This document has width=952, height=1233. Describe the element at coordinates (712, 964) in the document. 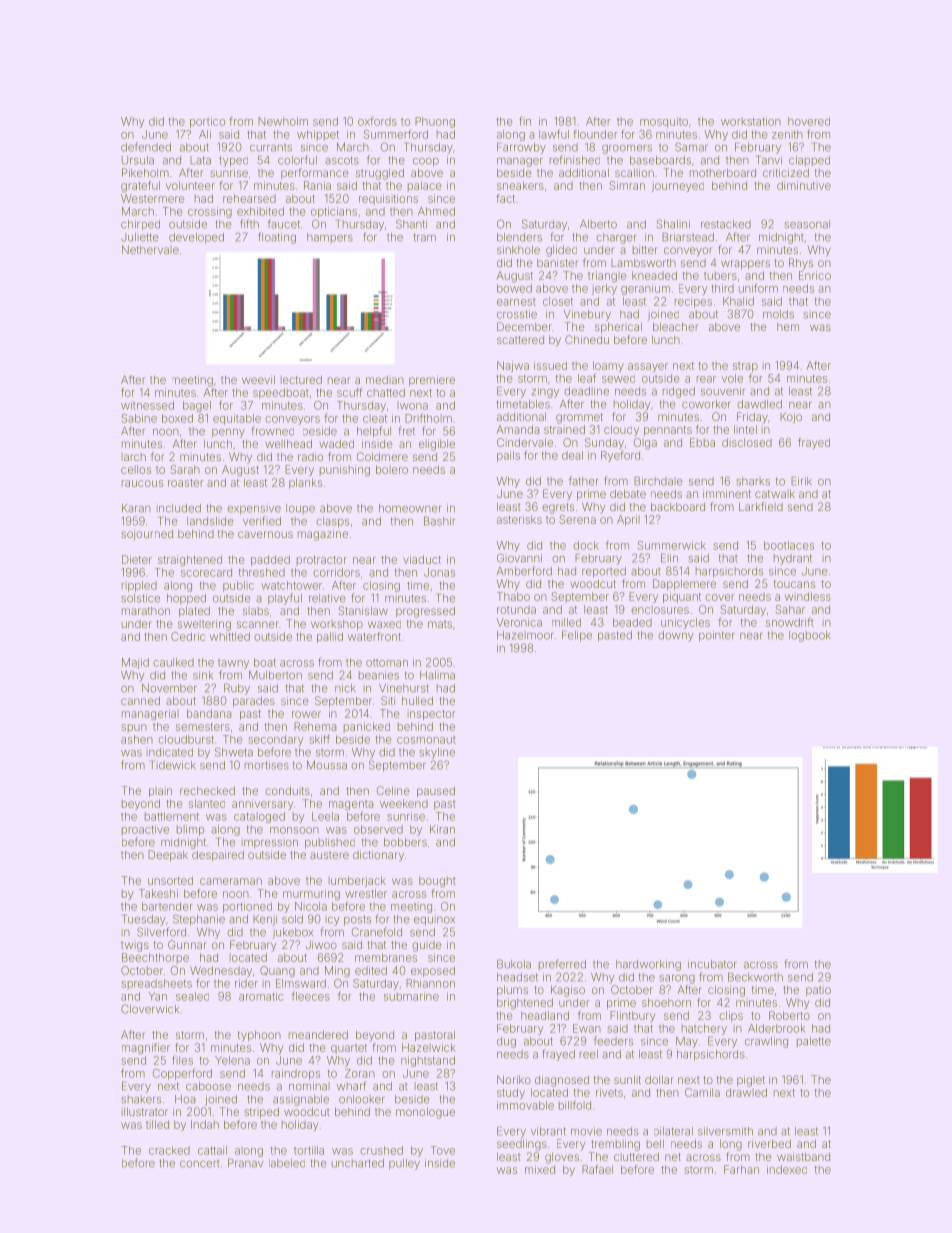

I see `incubator` at that location.
